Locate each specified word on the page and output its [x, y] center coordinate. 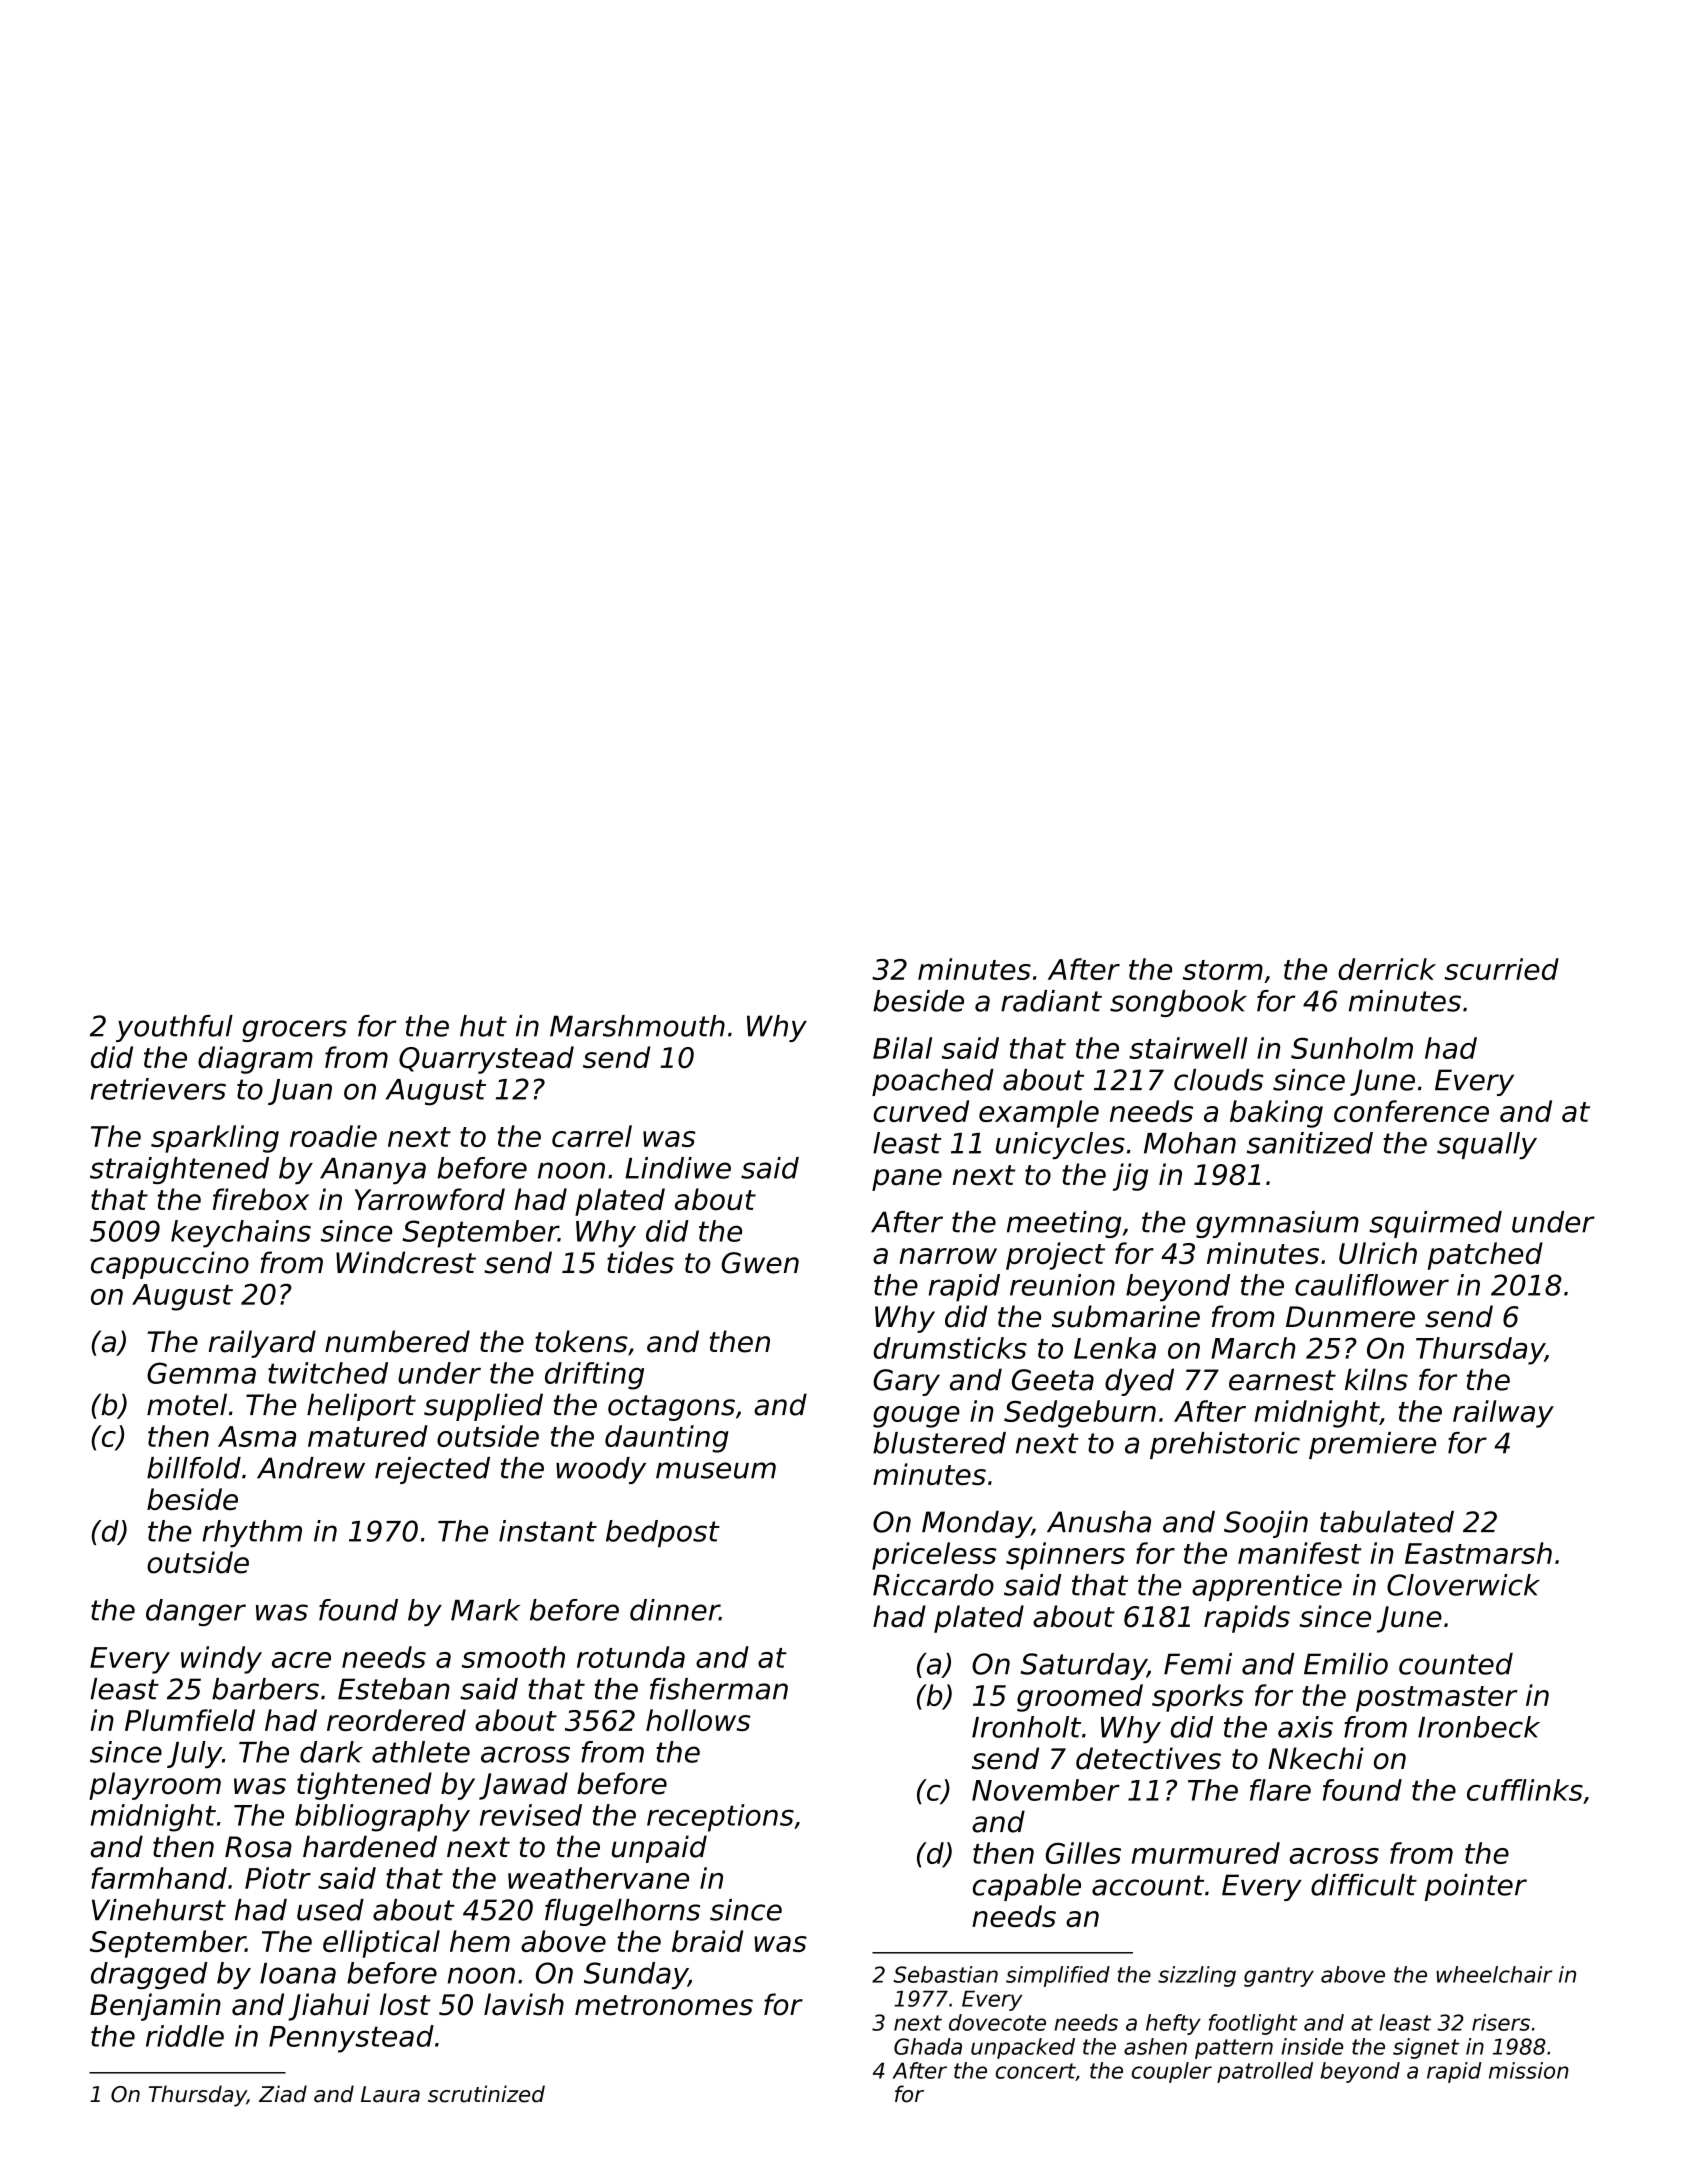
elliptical [381, 1944]
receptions [720, 1818]
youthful [174, 1028]
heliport [361, 1407]
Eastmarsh [1478, 1553]
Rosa [258, 1847]
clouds [1218, 1080]
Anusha [1099, 1522]
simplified [1058, 1976]
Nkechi [1316, 1758]
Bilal [902, 1048]
